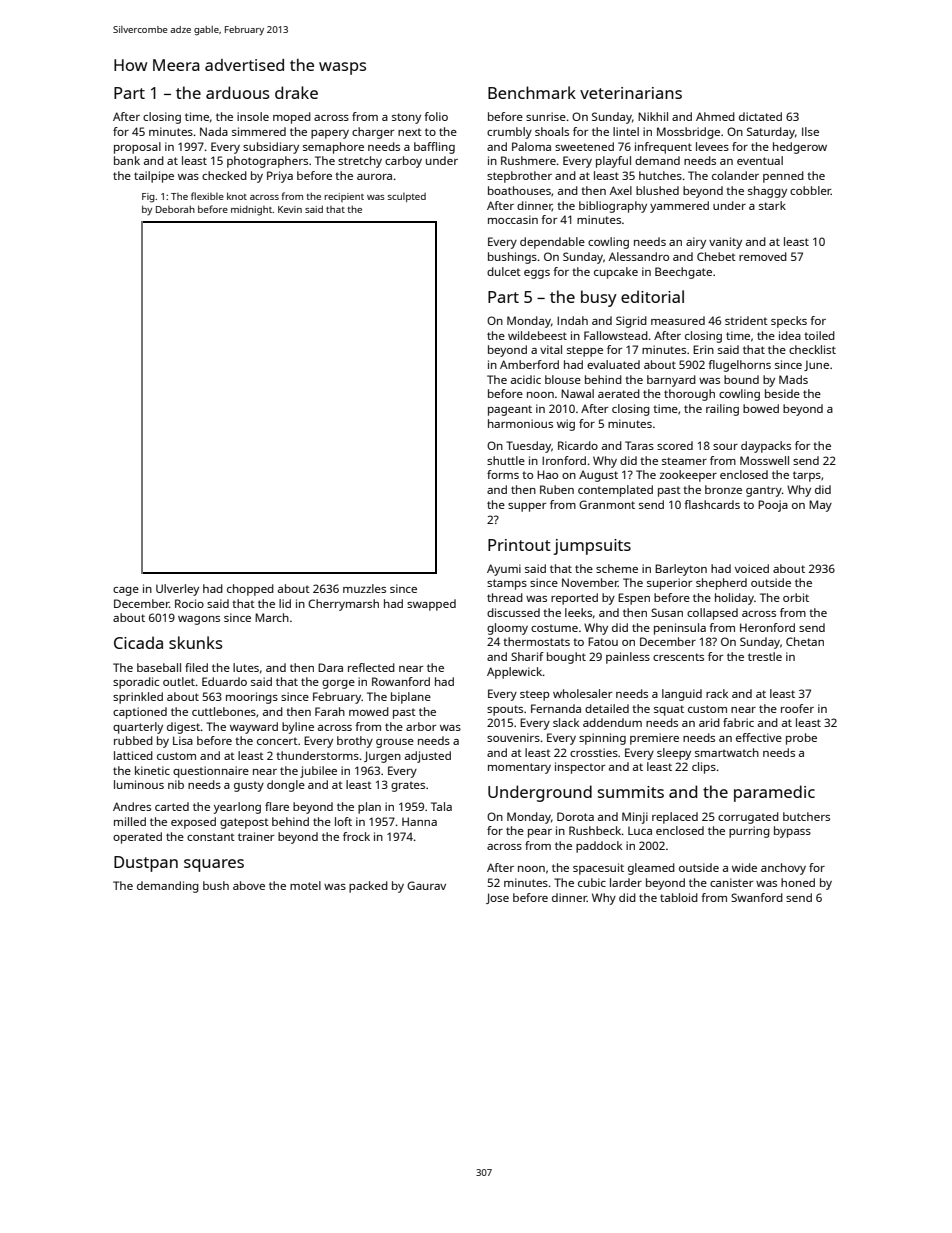 This screenshot has height=1233, width=952. What do you see at coordinates (532, 92) in the screenshot?
I see `Benchmark` at bounding box center [532, 92].
